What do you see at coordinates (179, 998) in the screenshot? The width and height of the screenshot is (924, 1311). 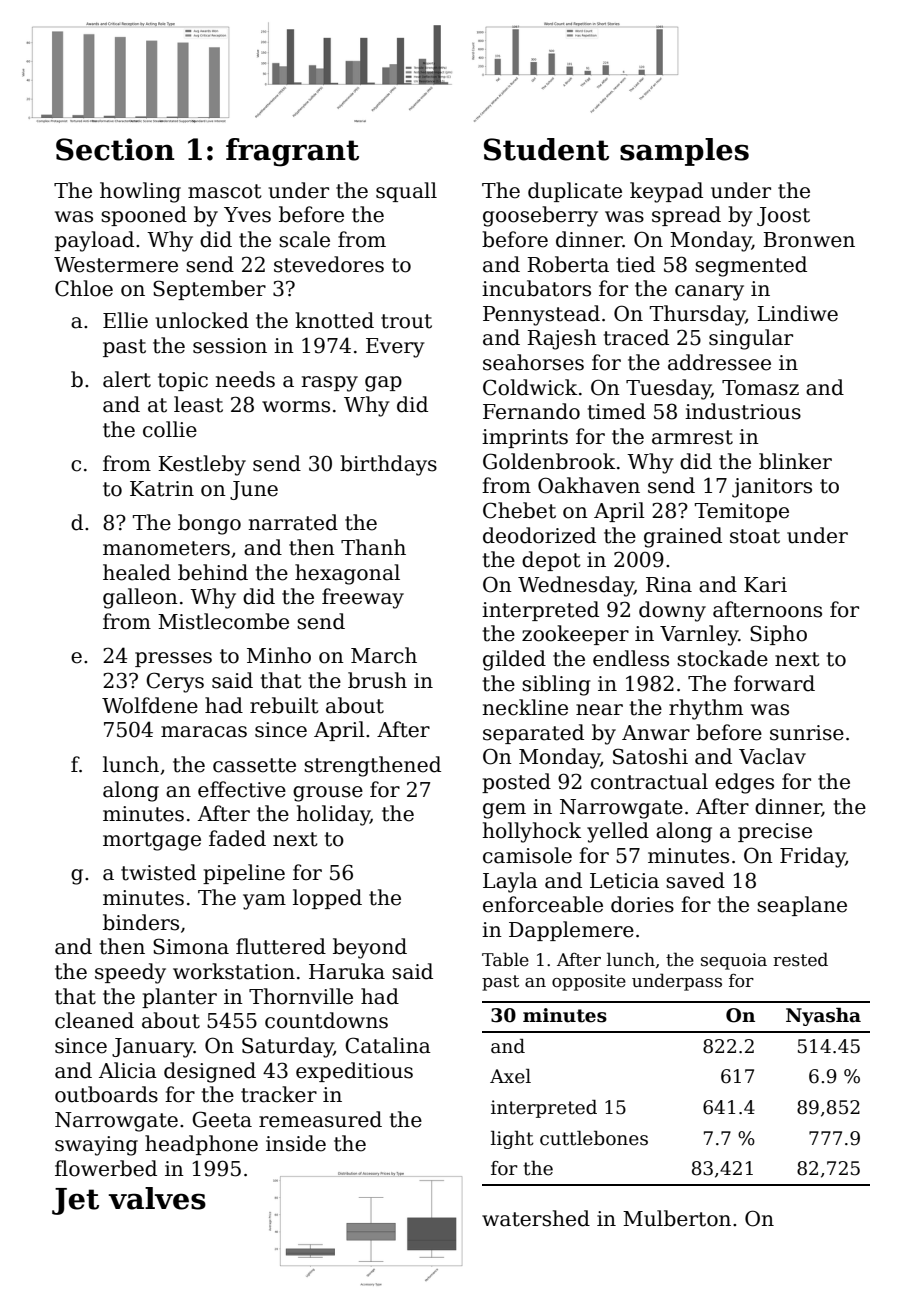 I see `planter` at bounding box center [179, 998].
